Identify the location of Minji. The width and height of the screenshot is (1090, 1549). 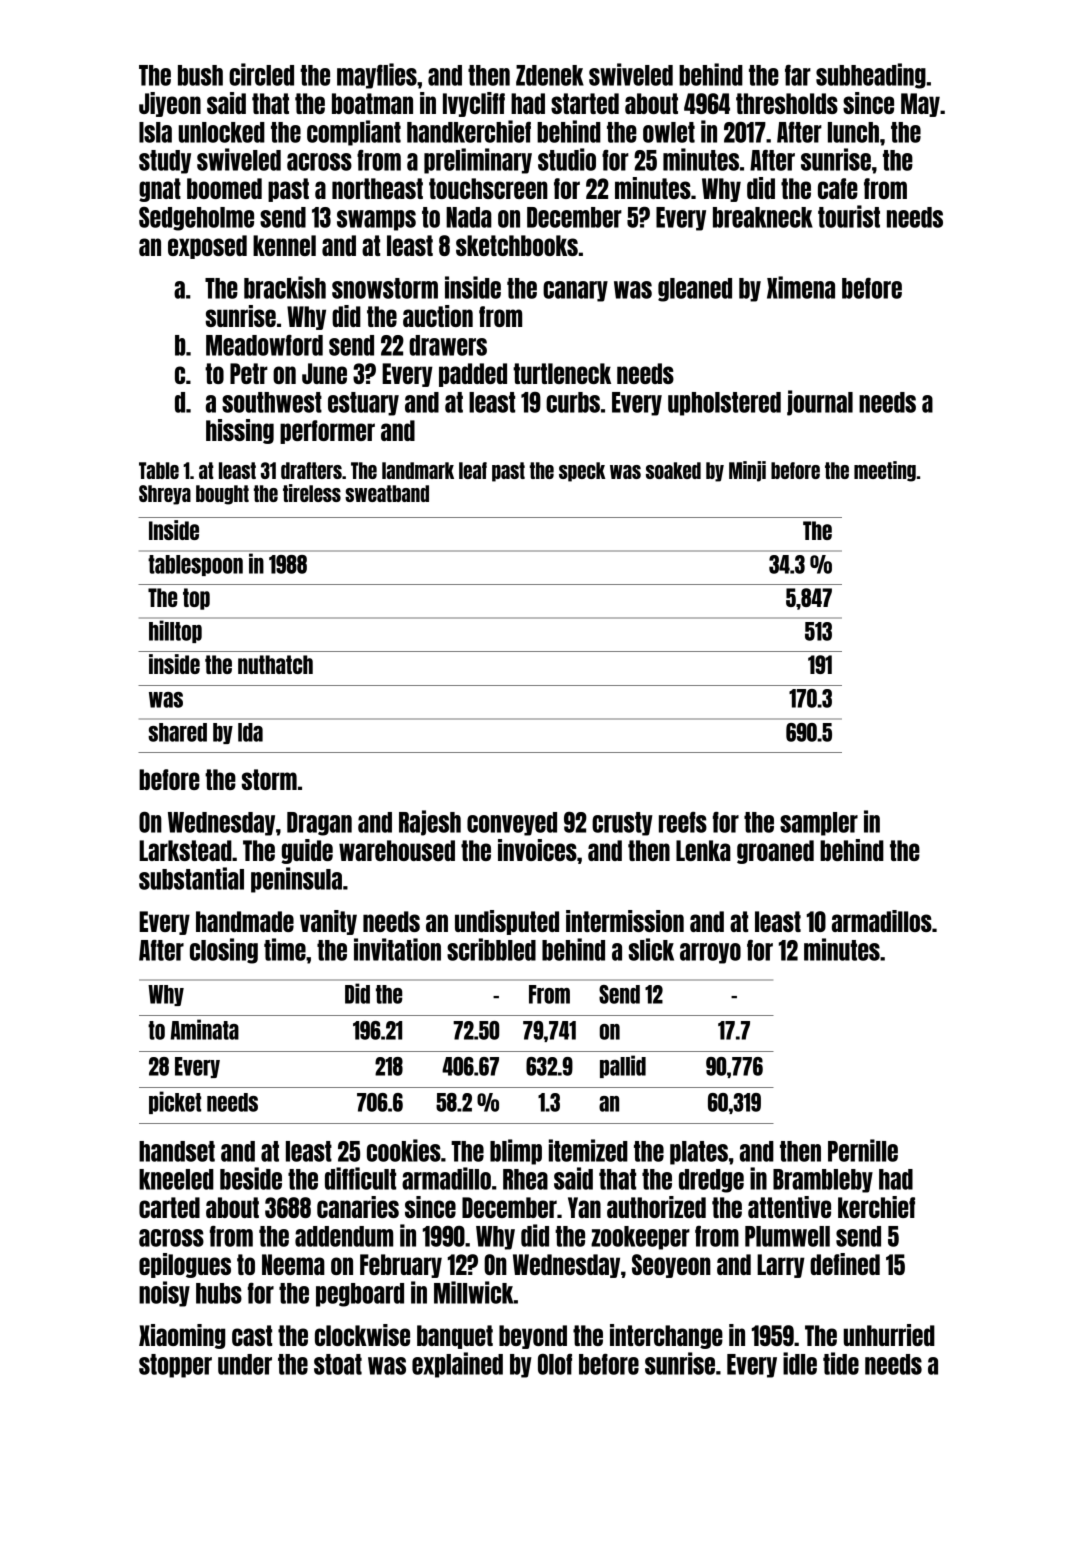
(747, 471).
